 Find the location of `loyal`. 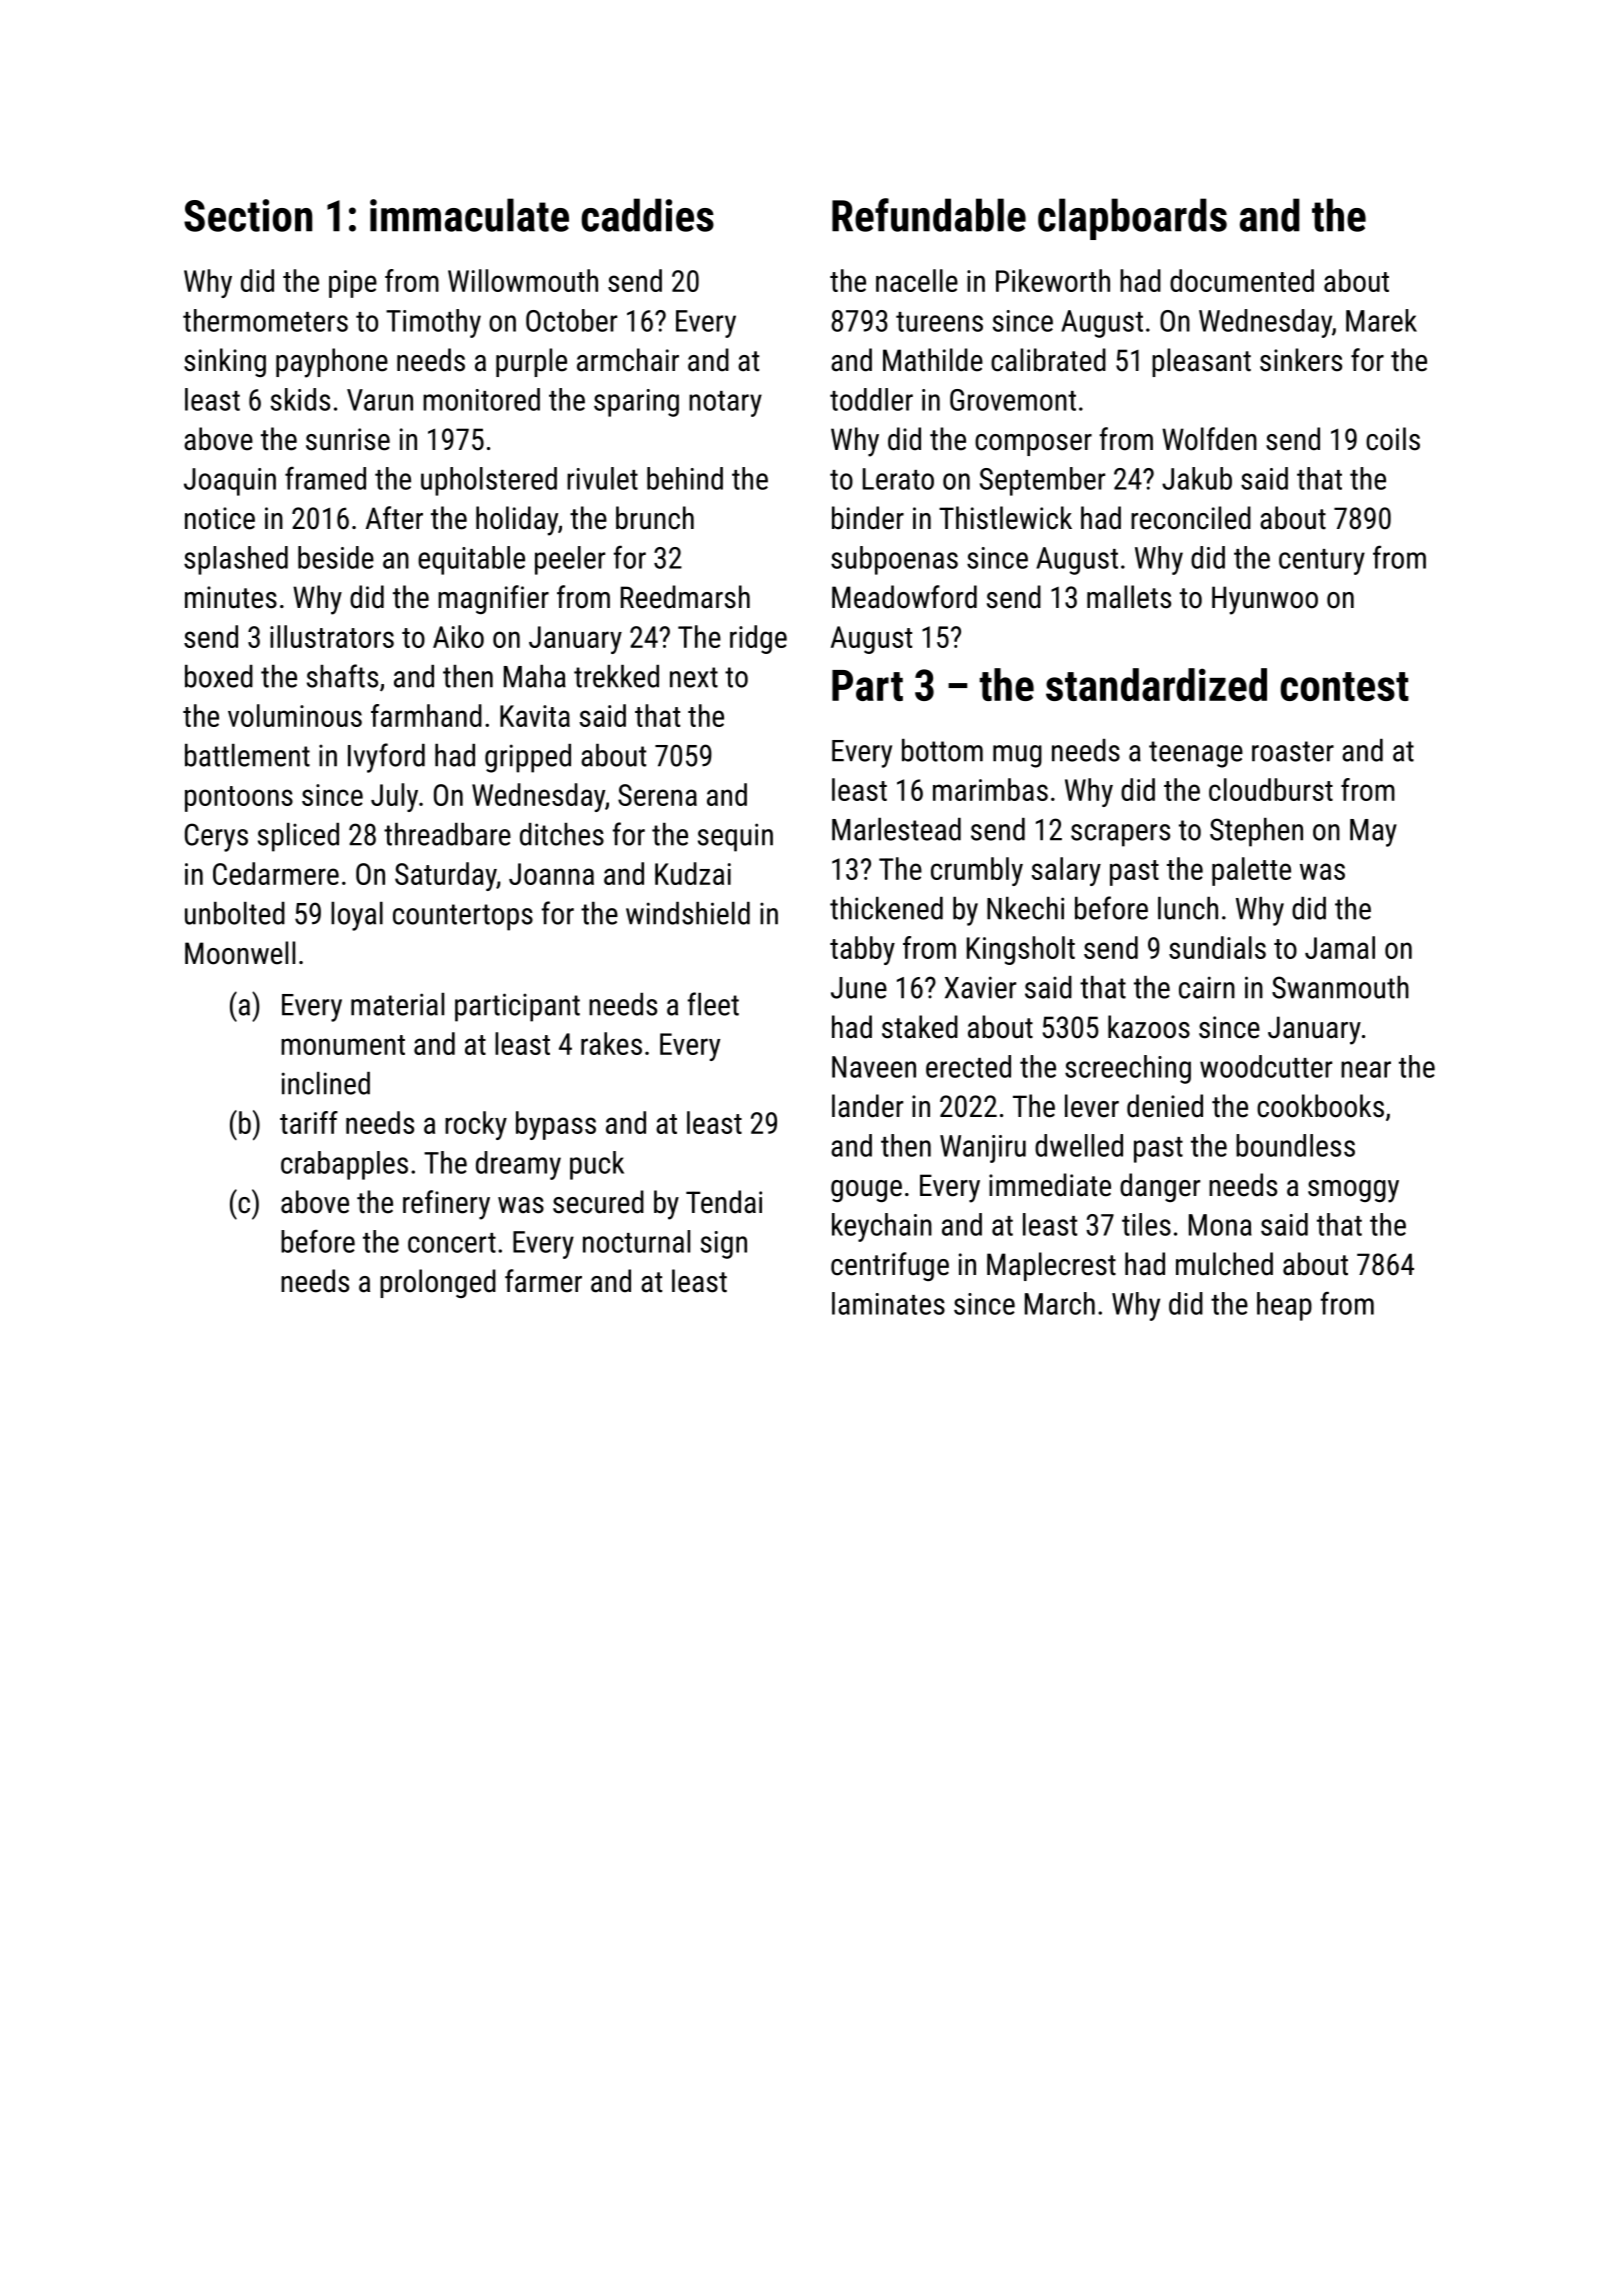

loyal is located at coordinates (357, 916).
